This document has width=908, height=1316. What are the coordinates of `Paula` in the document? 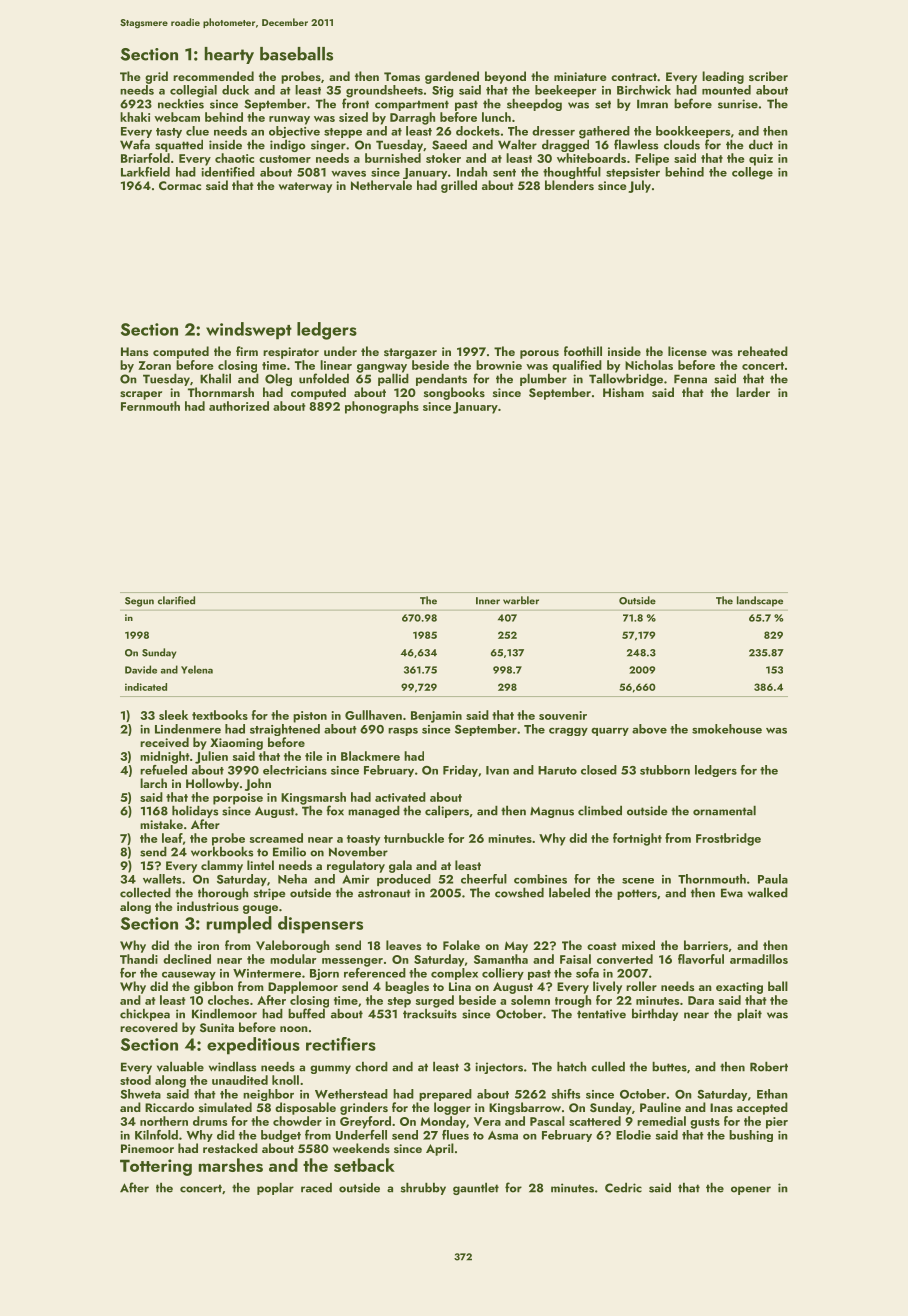 It's located at (773, 879).
